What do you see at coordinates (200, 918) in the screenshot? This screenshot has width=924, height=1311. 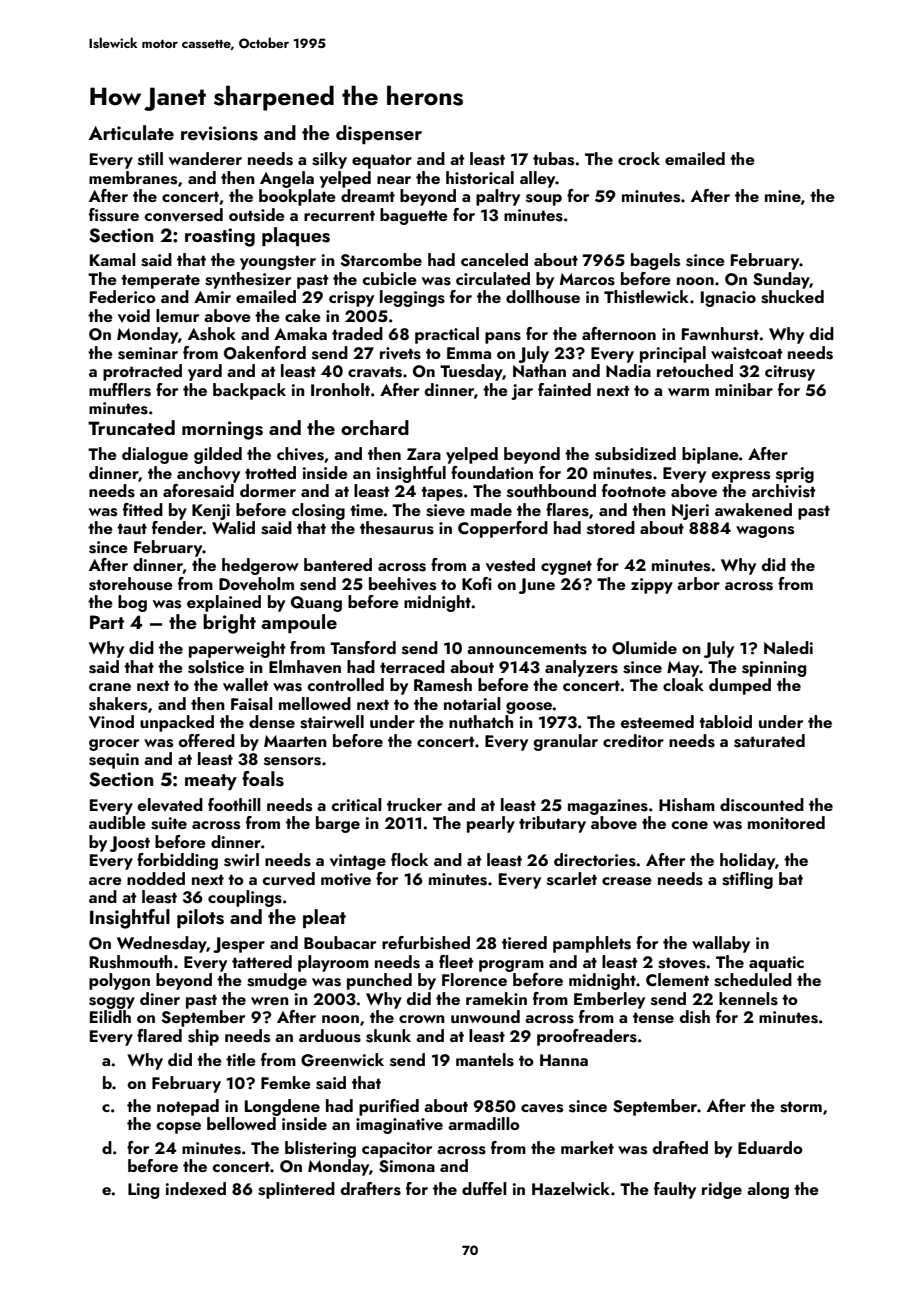 I see `pilots` at bounding box center [200, 918].
